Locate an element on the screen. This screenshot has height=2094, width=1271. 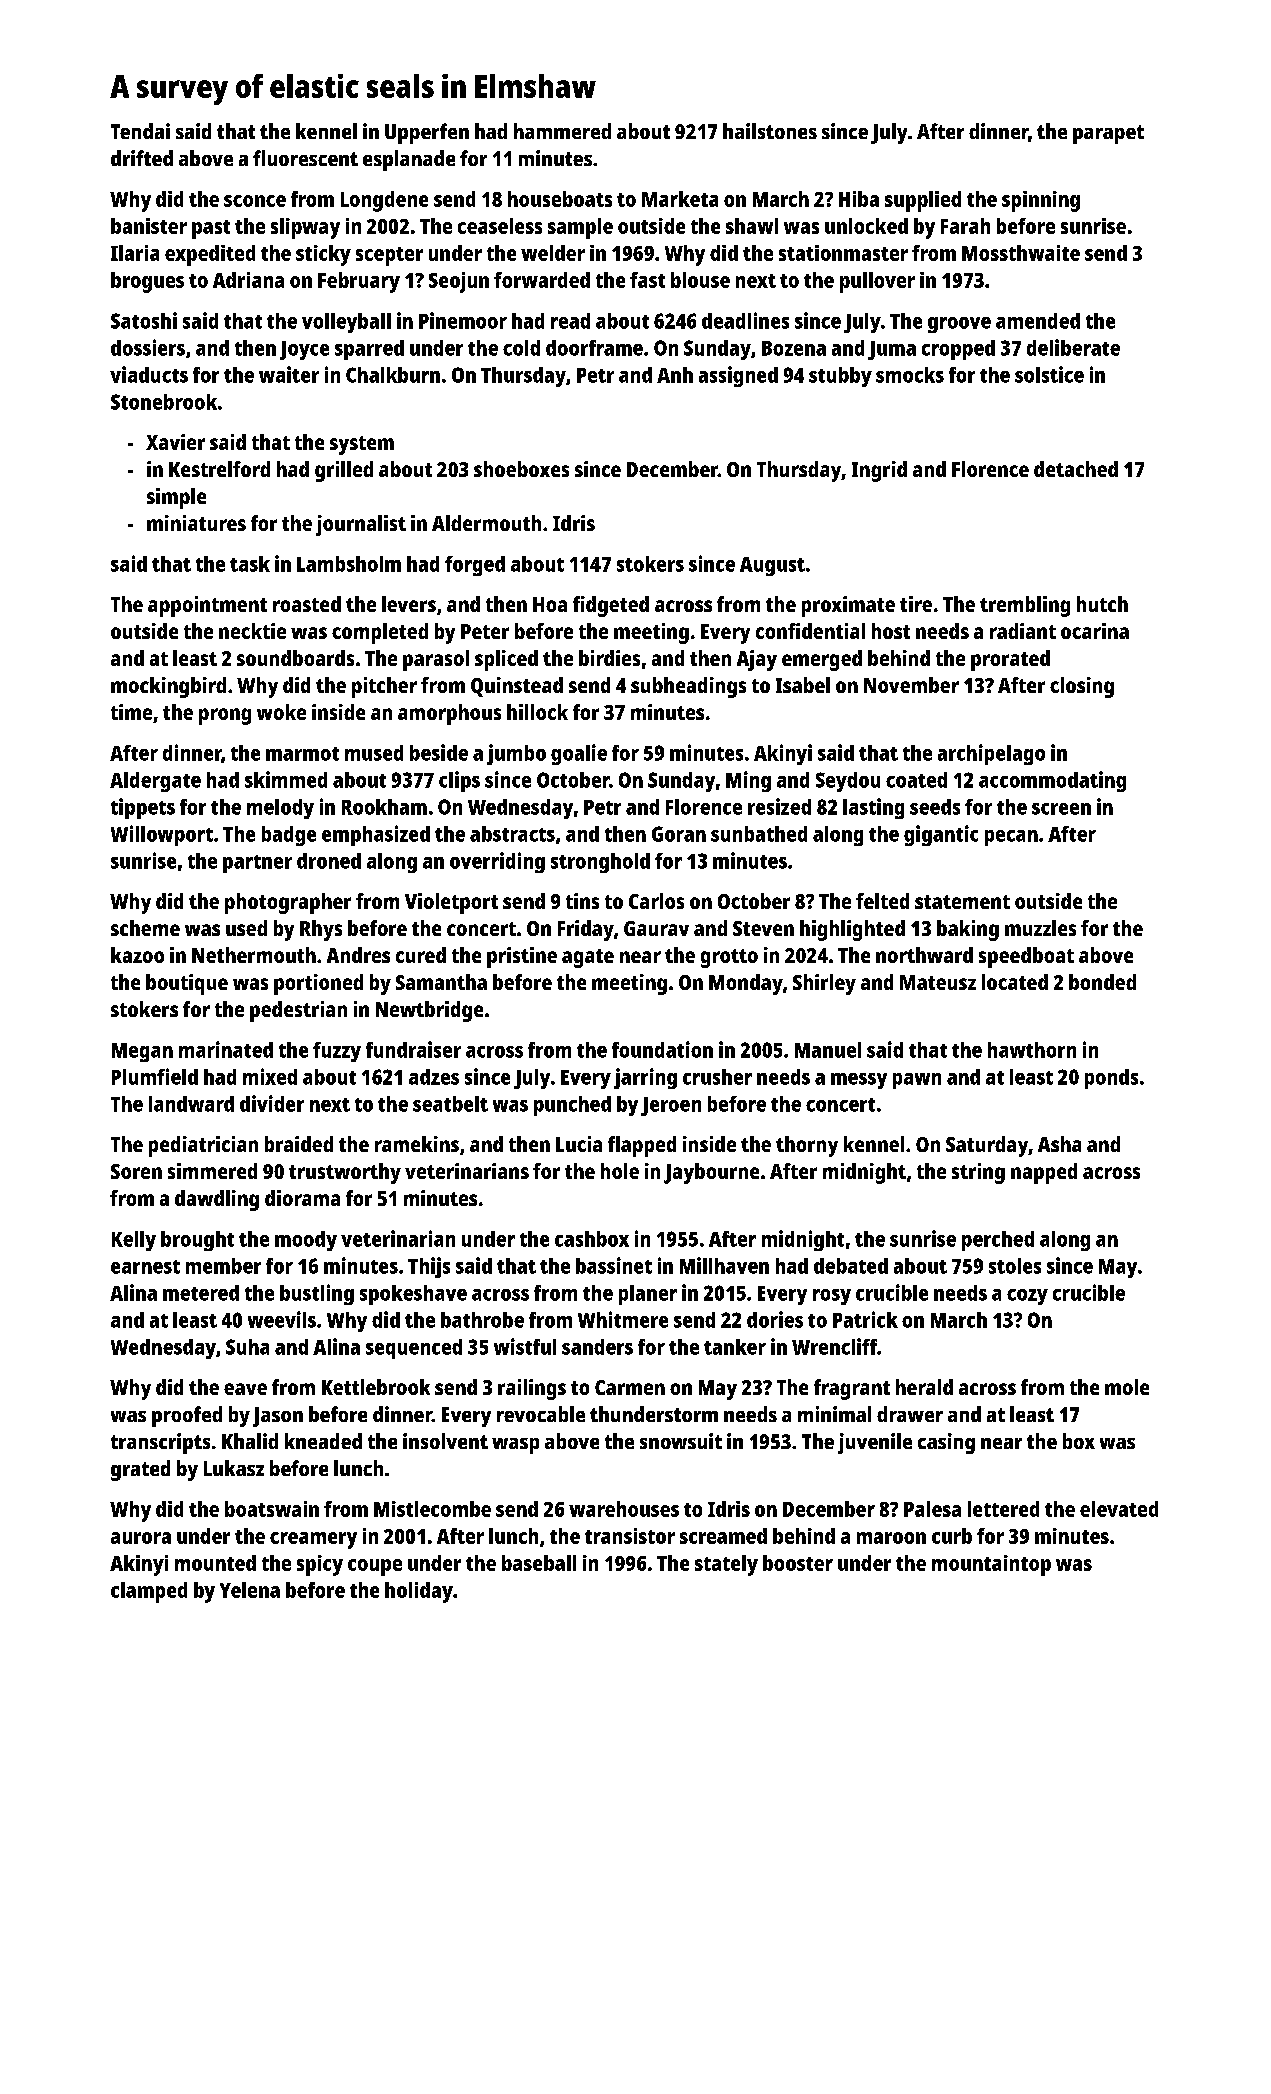
closing is located at coordinates (1082, 687).
